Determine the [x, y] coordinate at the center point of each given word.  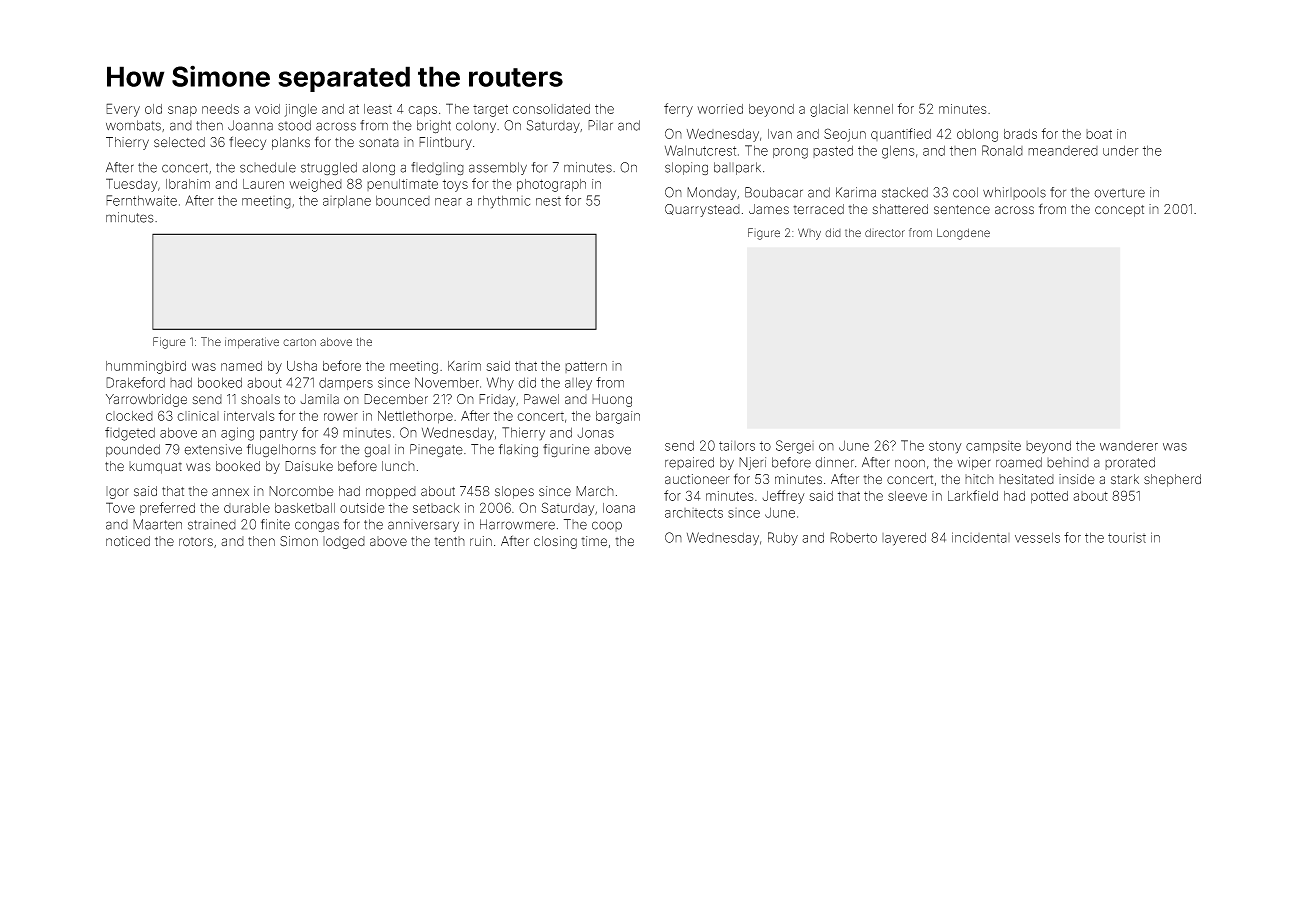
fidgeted [130, 434]
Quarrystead [702, 210]
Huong [612, 400]
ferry [678, 110]
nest [548, 201]
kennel [873, 109]
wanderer [1129, 446]
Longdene [963, 234]
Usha [302, 366]
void [267, 109]
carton [299, 342]
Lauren [263, 184]
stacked [905, 192]
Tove [120, 507]
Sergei [795, 447]
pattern [586, 367]
